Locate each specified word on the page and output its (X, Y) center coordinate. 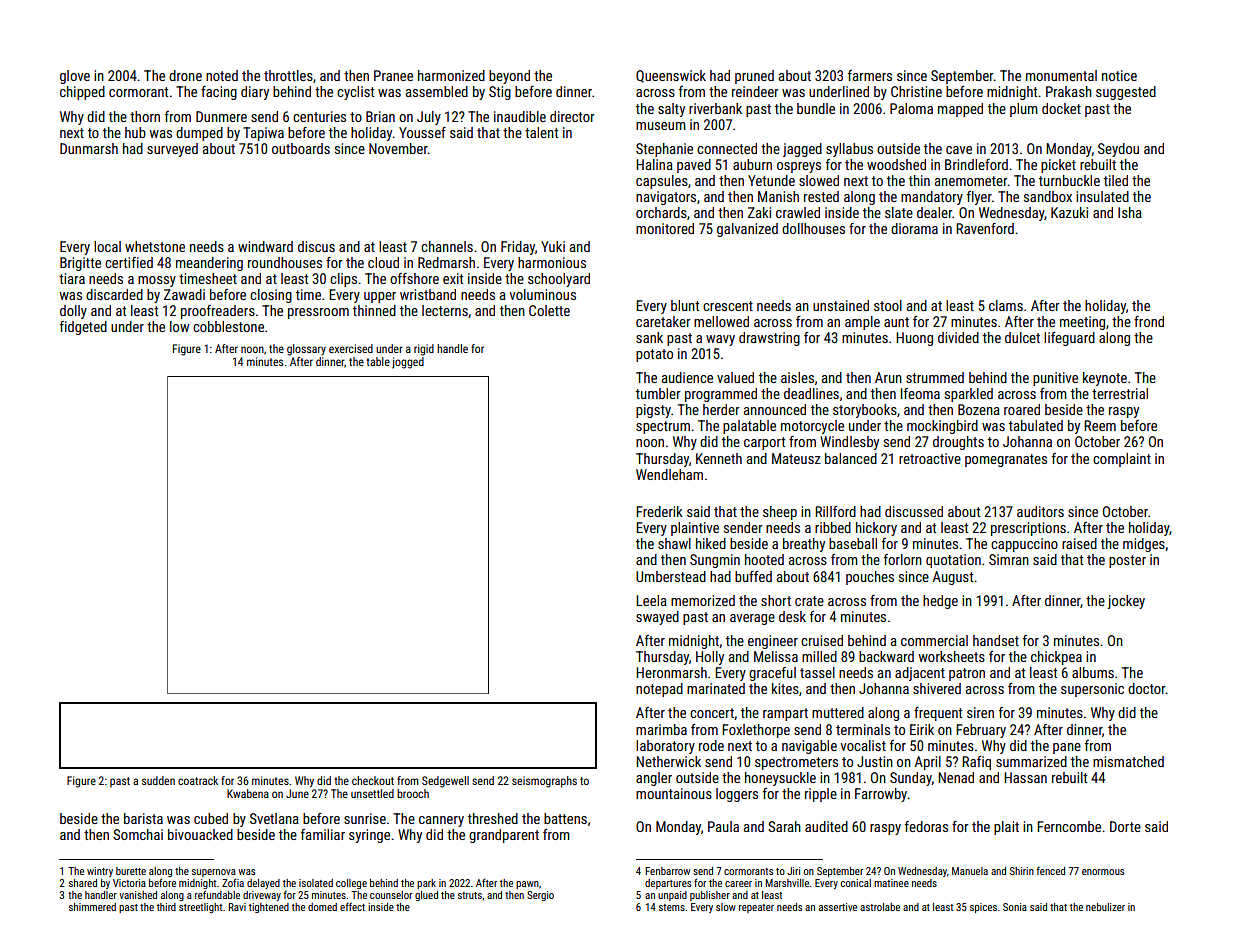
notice (1119, 75)
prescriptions (1028, 529)
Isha (1130, 212)
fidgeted (83, 328)
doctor (1147, 688)
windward (265, 246)
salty (671, 110)
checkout (373, 780)
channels (447, 246)
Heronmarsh (671, 672)
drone (185, 75)
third (166, 907)
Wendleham (669, 474)
